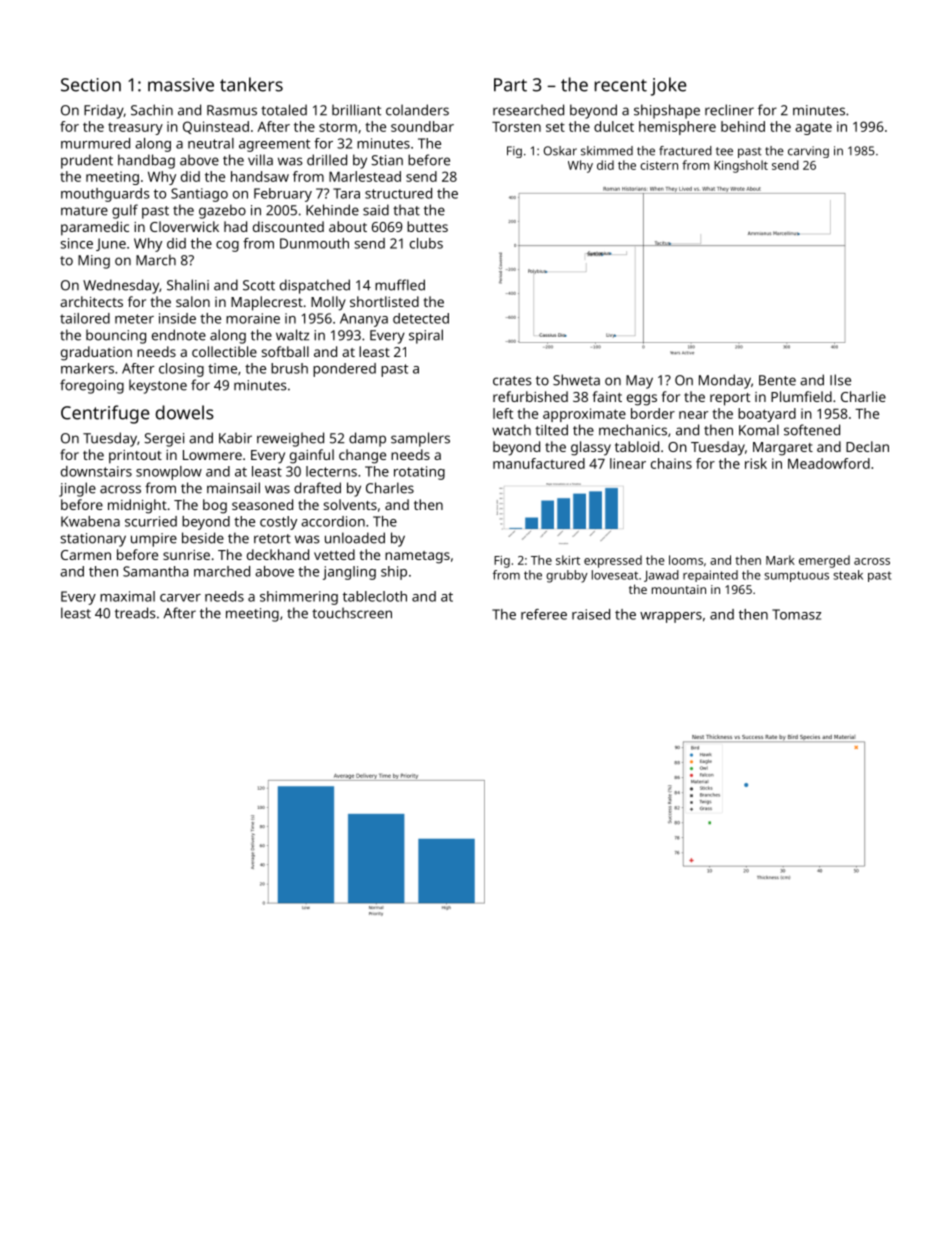  I want to click on keystone, so click(158, 386).
